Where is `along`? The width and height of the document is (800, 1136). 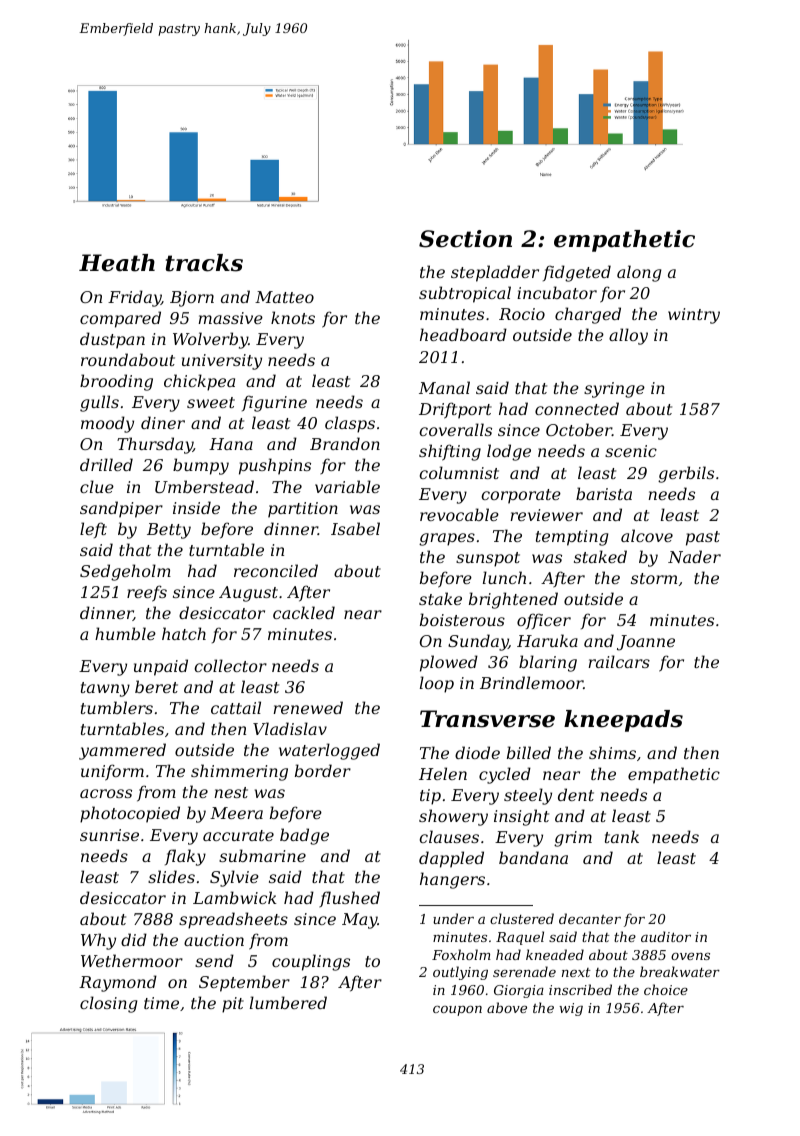
along is located at coordinates (639, 273).
